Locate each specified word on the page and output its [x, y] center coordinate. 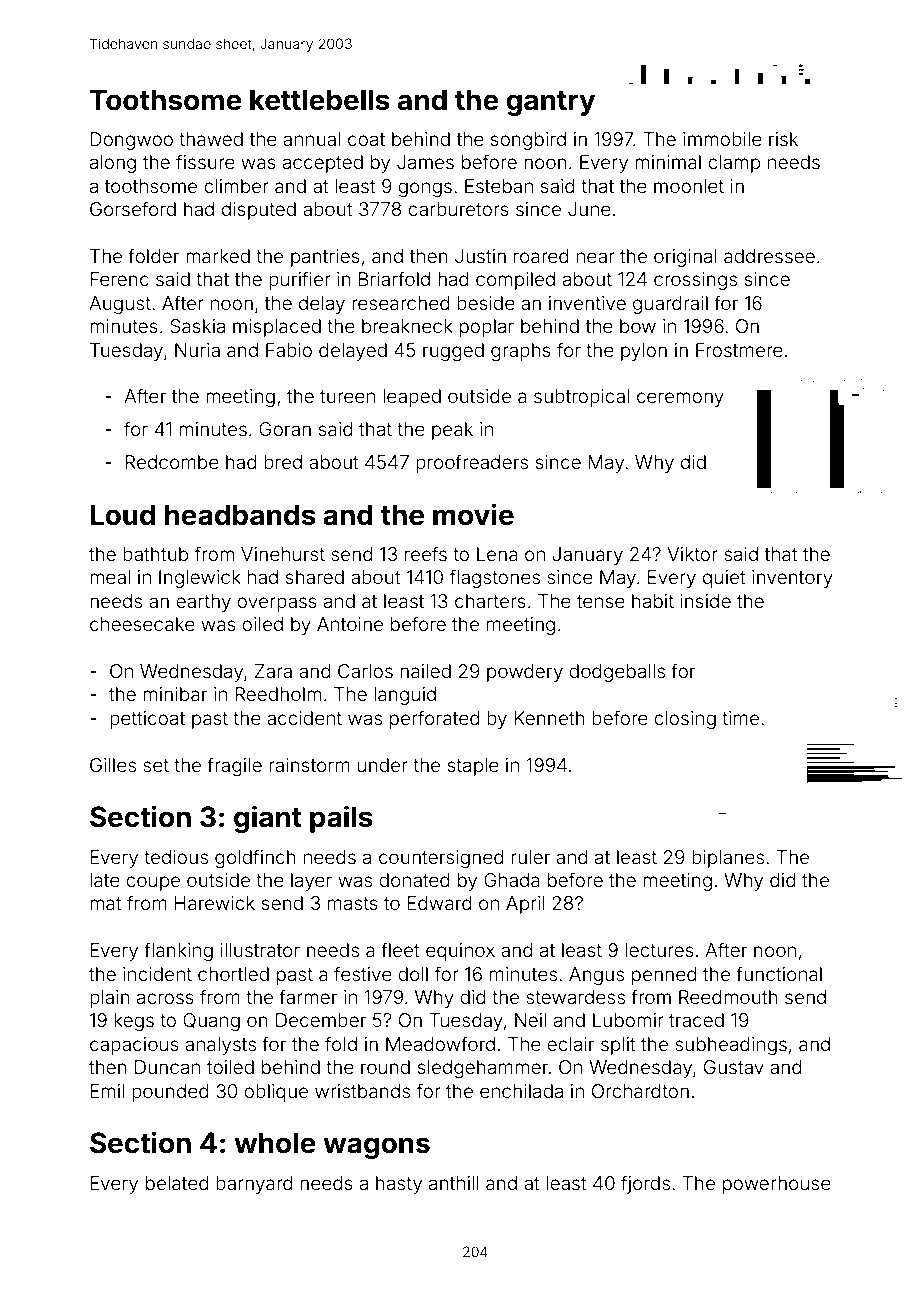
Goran [285, 429]
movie [473, 514]
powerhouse [777, 1185]
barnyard [254, 1185]
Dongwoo [131, 141]
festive [363, 973]
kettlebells [320, 100]
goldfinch [255, 858]
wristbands [362, 1091]
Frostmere [739, 350]
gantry [550, 103]
